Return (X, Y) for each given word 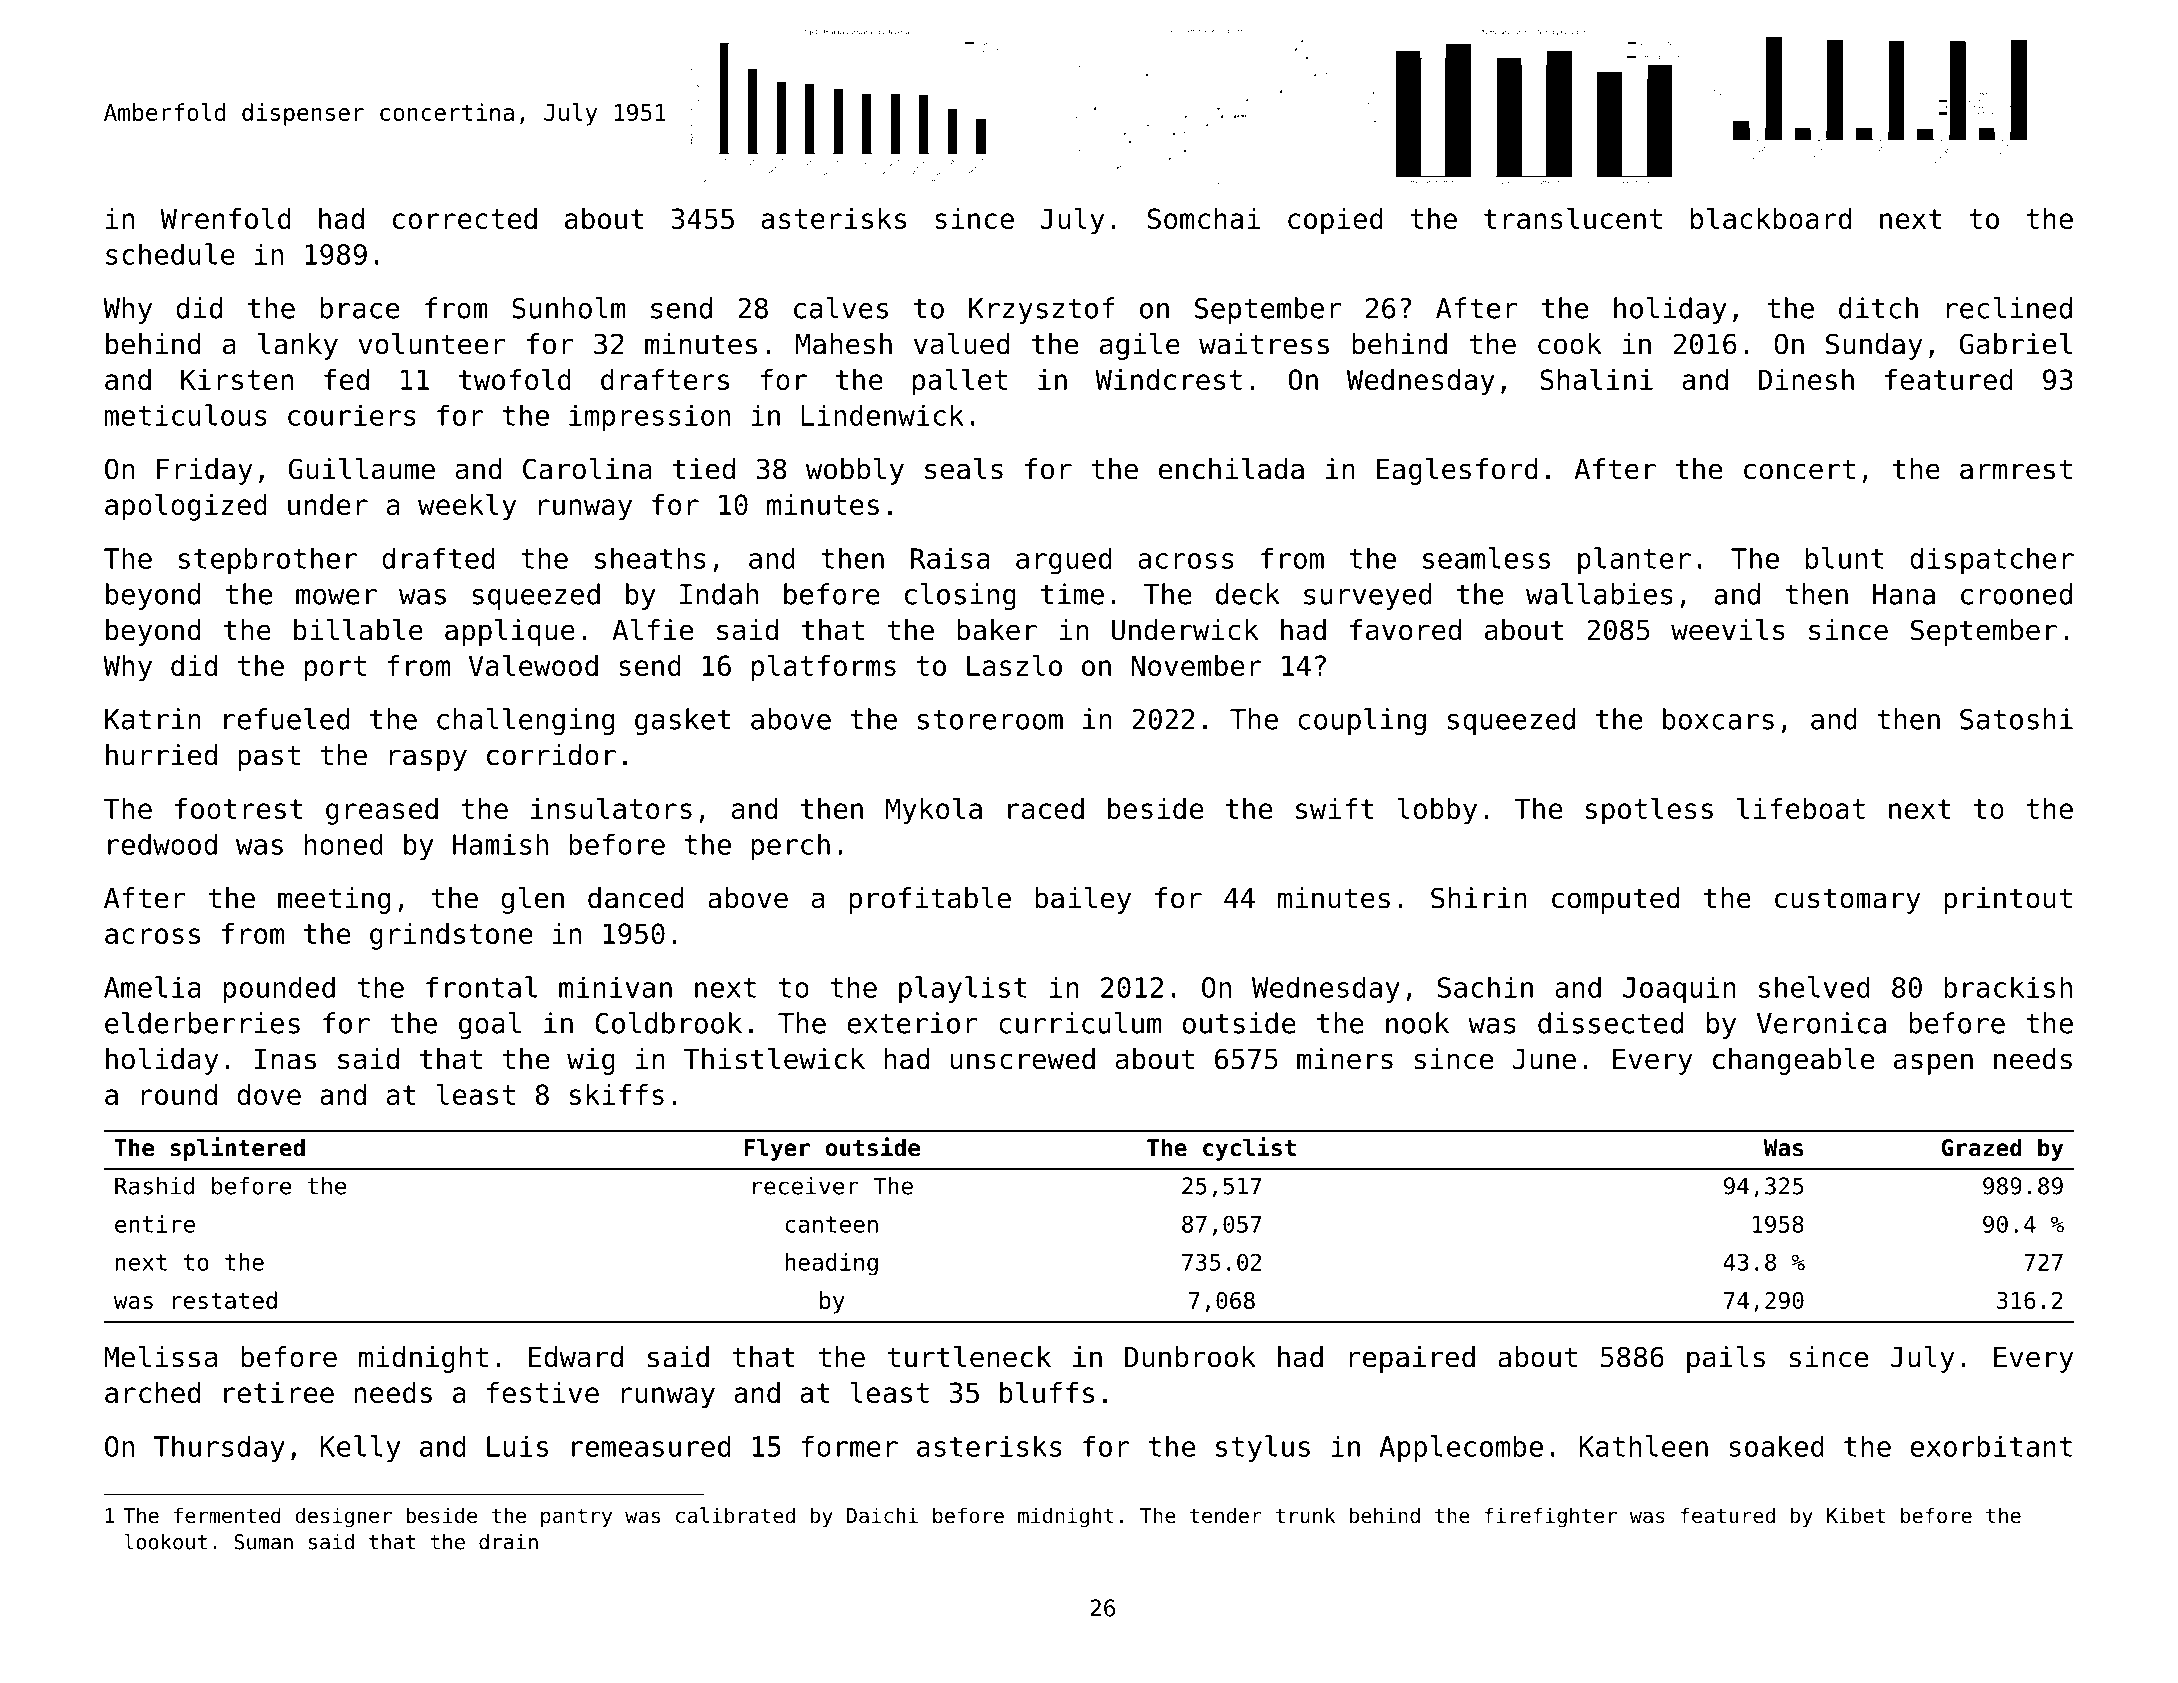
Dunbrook (1190, 1357)
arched (152, 1392)
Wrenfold (225, 218)
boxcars (1718, 719)
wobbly (855, 471)
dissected (1610, 1023)
